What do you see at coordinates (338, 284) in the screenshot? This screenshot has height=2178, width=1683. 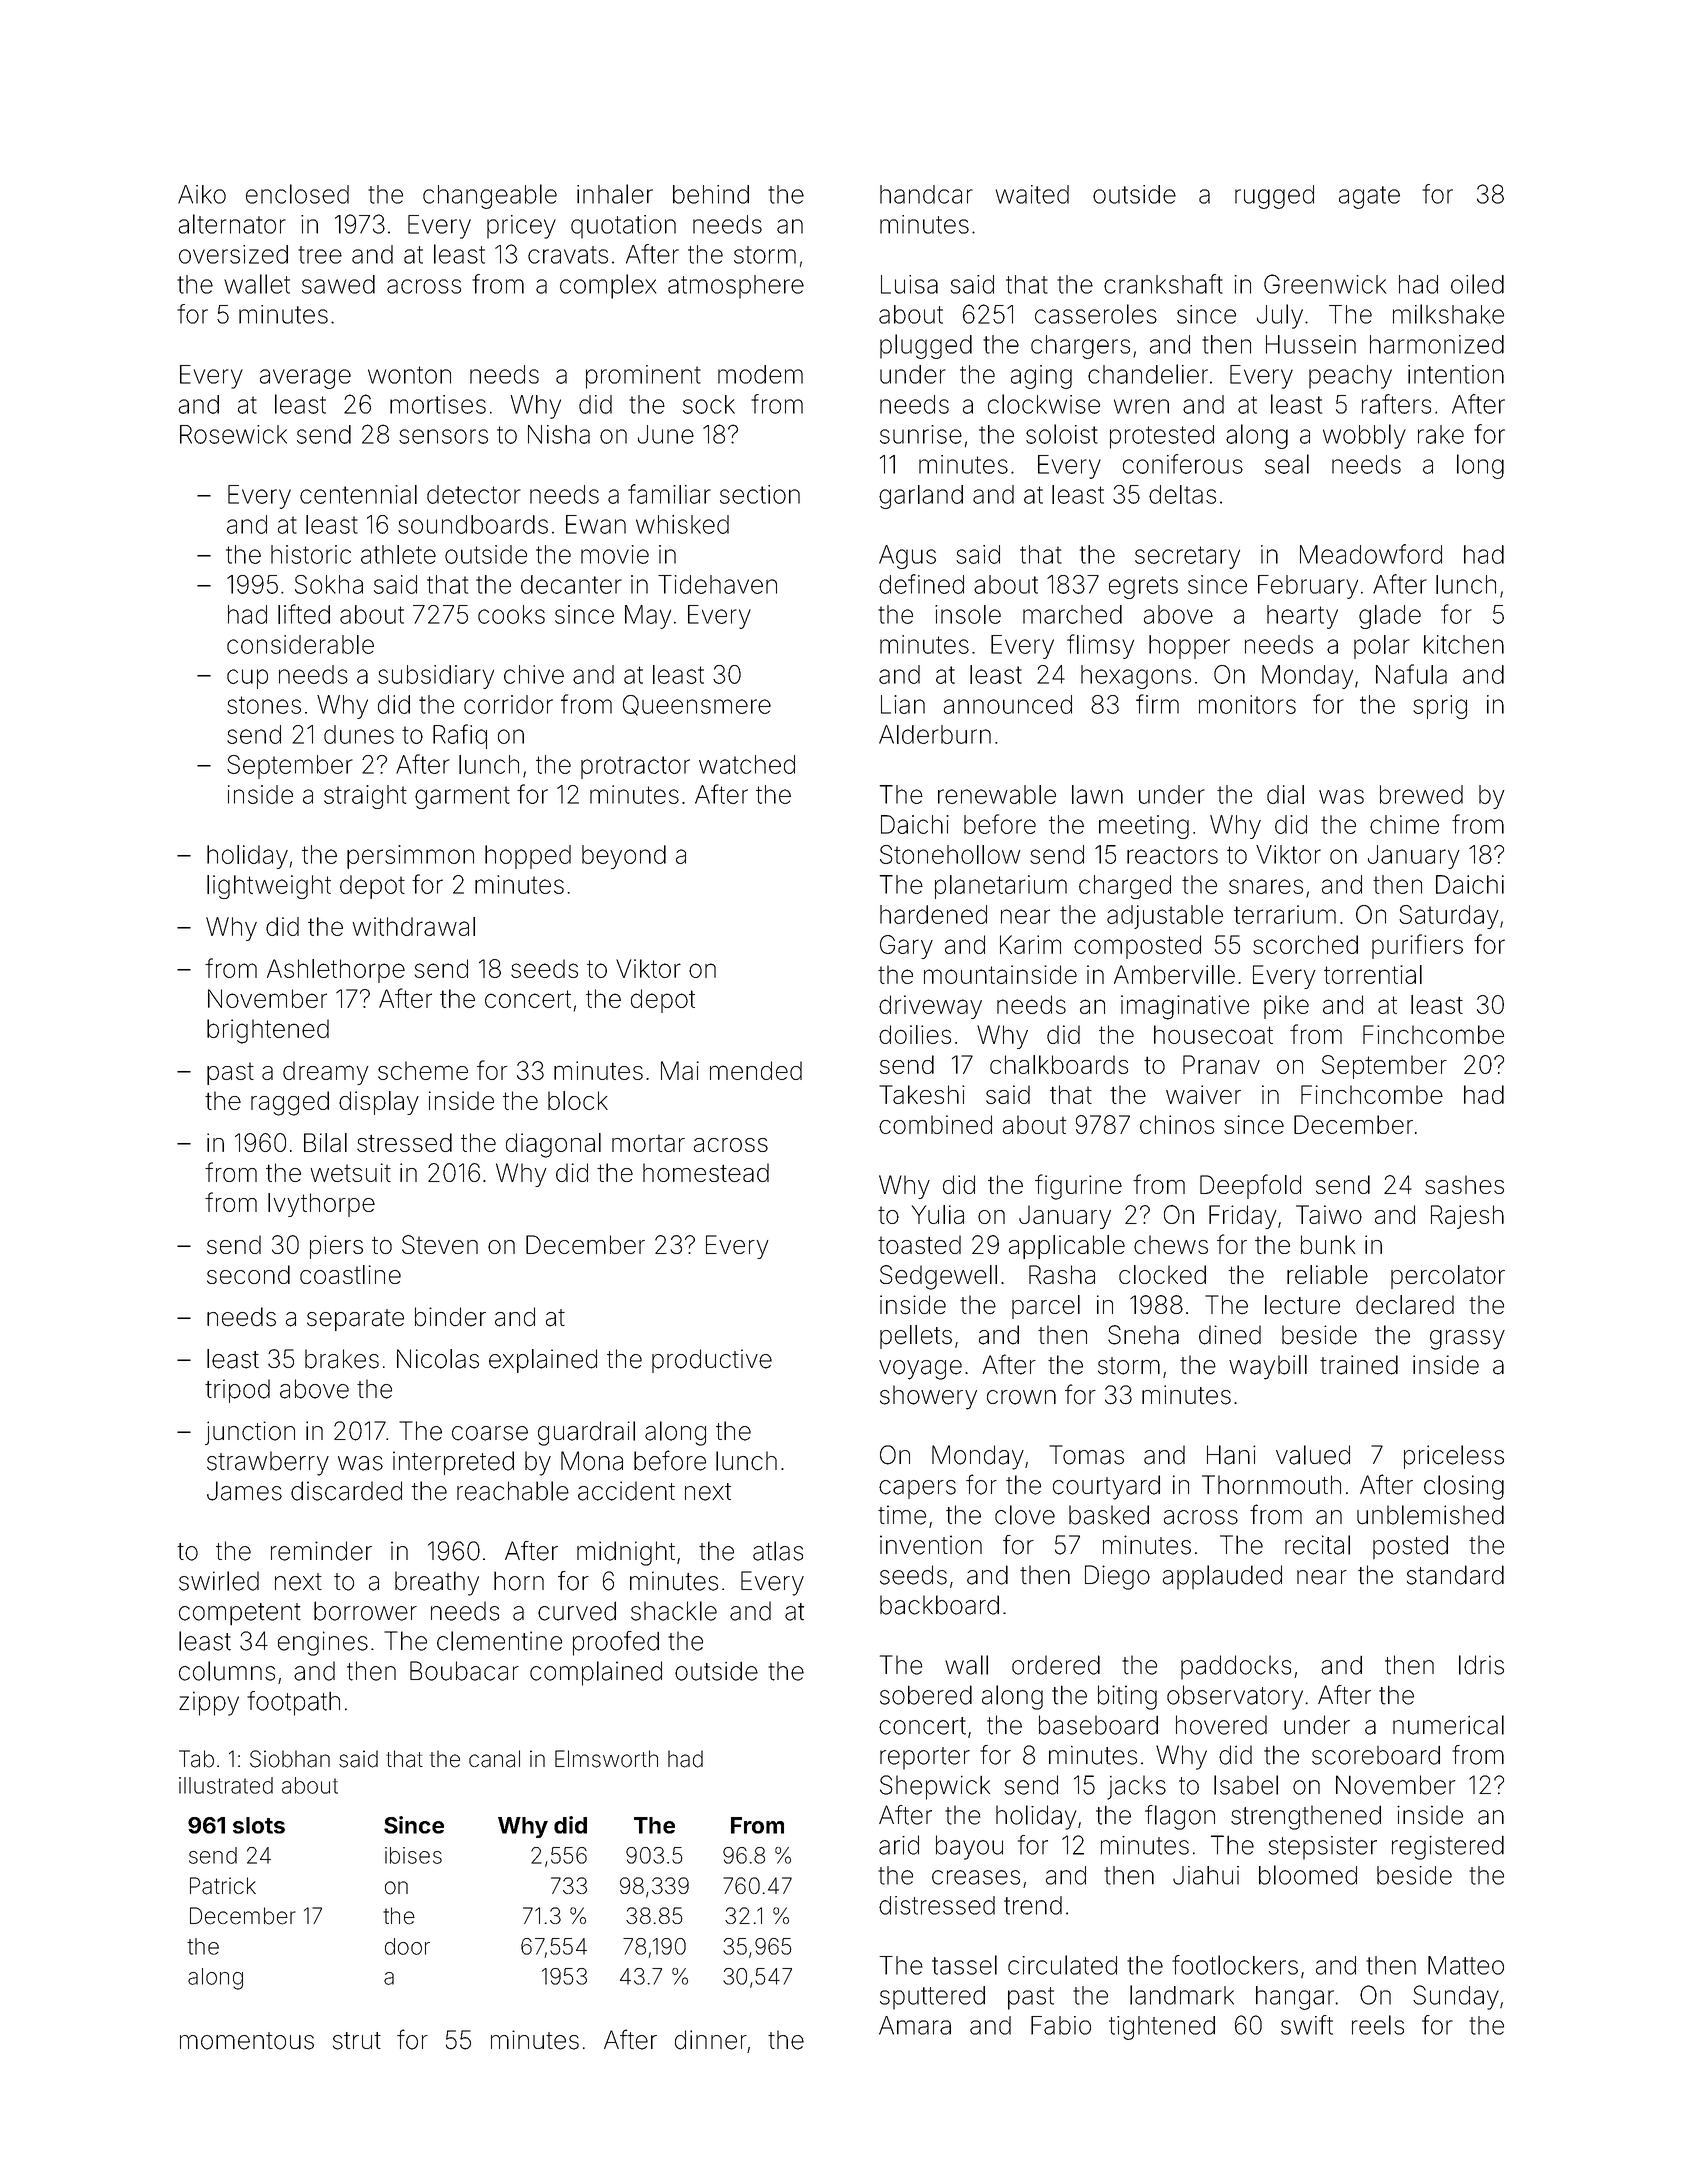 I see `sawed` at bounding box center [338, 284].
